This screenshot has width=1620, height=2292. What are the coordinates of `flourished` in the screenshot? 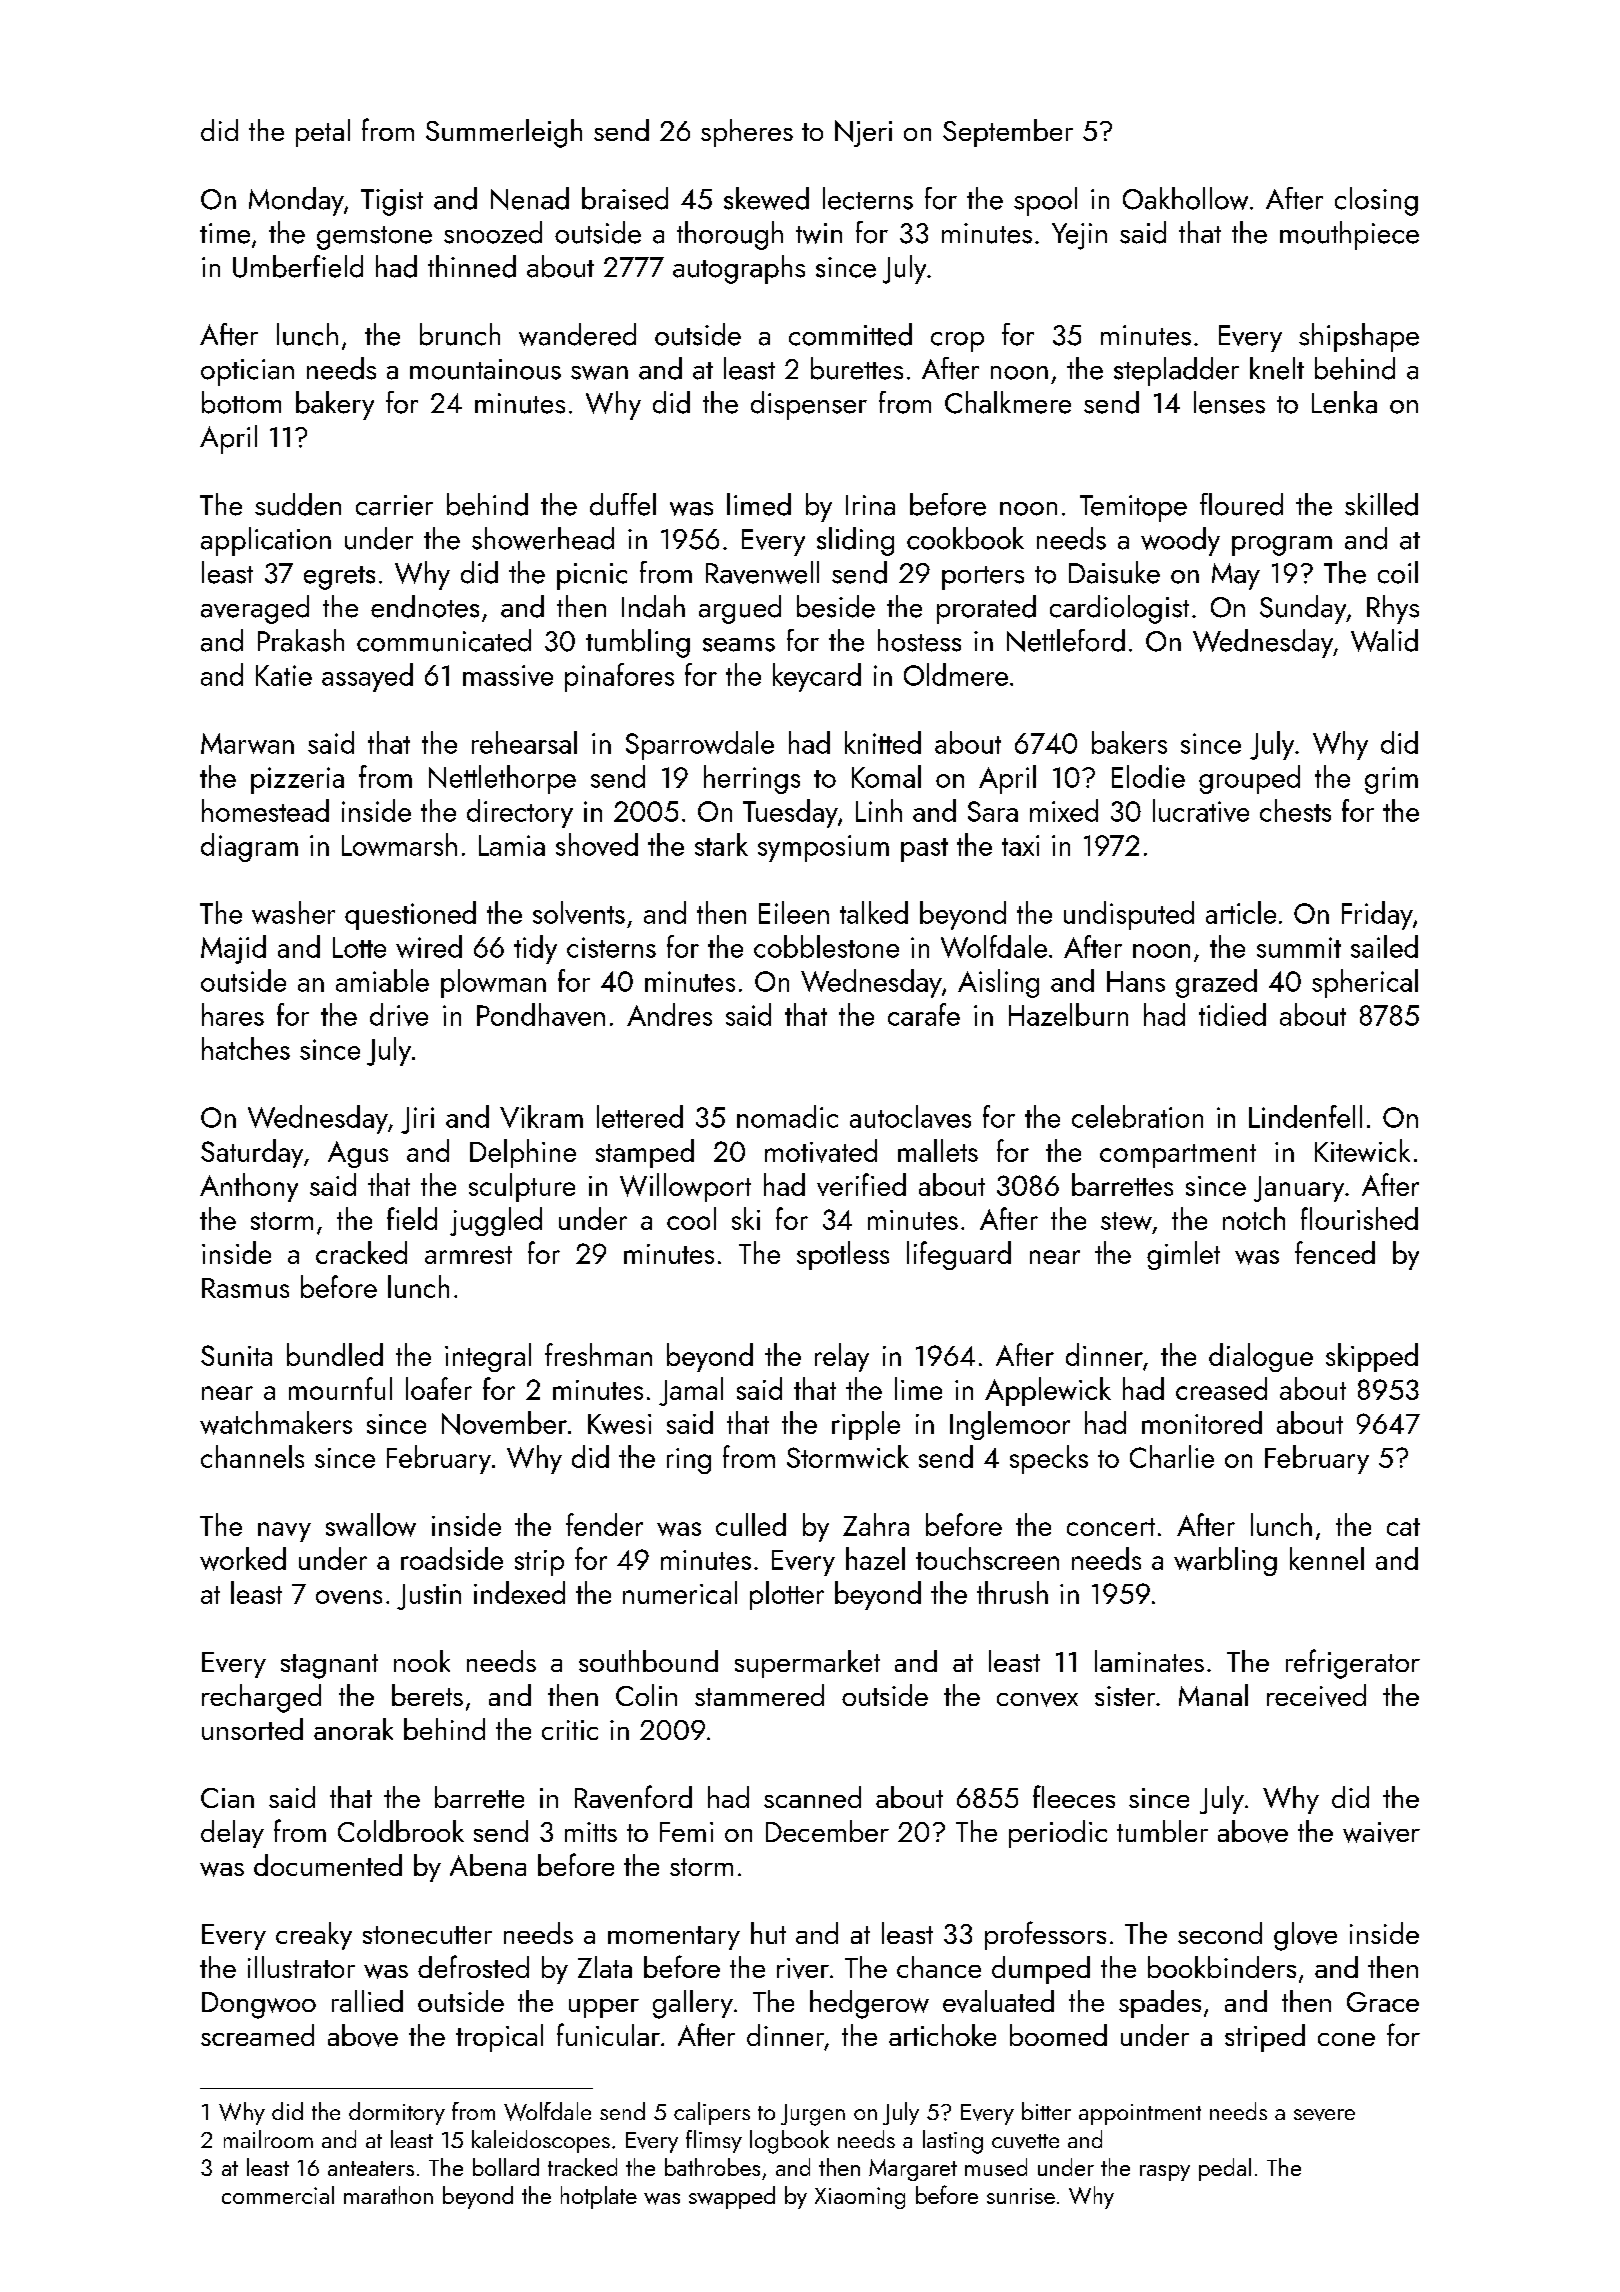 It's located at (1359, 1218).
